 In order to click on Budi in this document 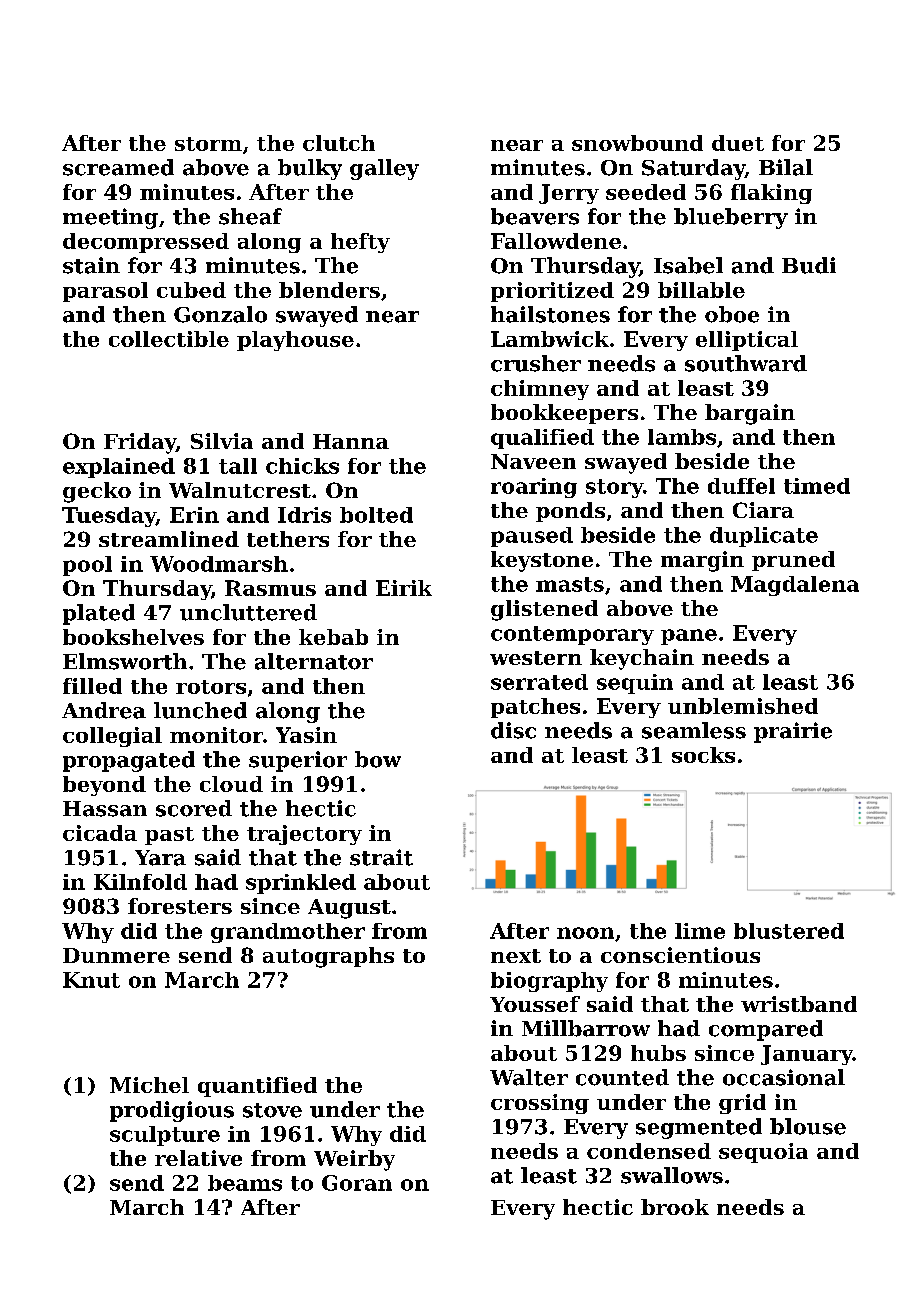, I will do `click(809, 265)`.
